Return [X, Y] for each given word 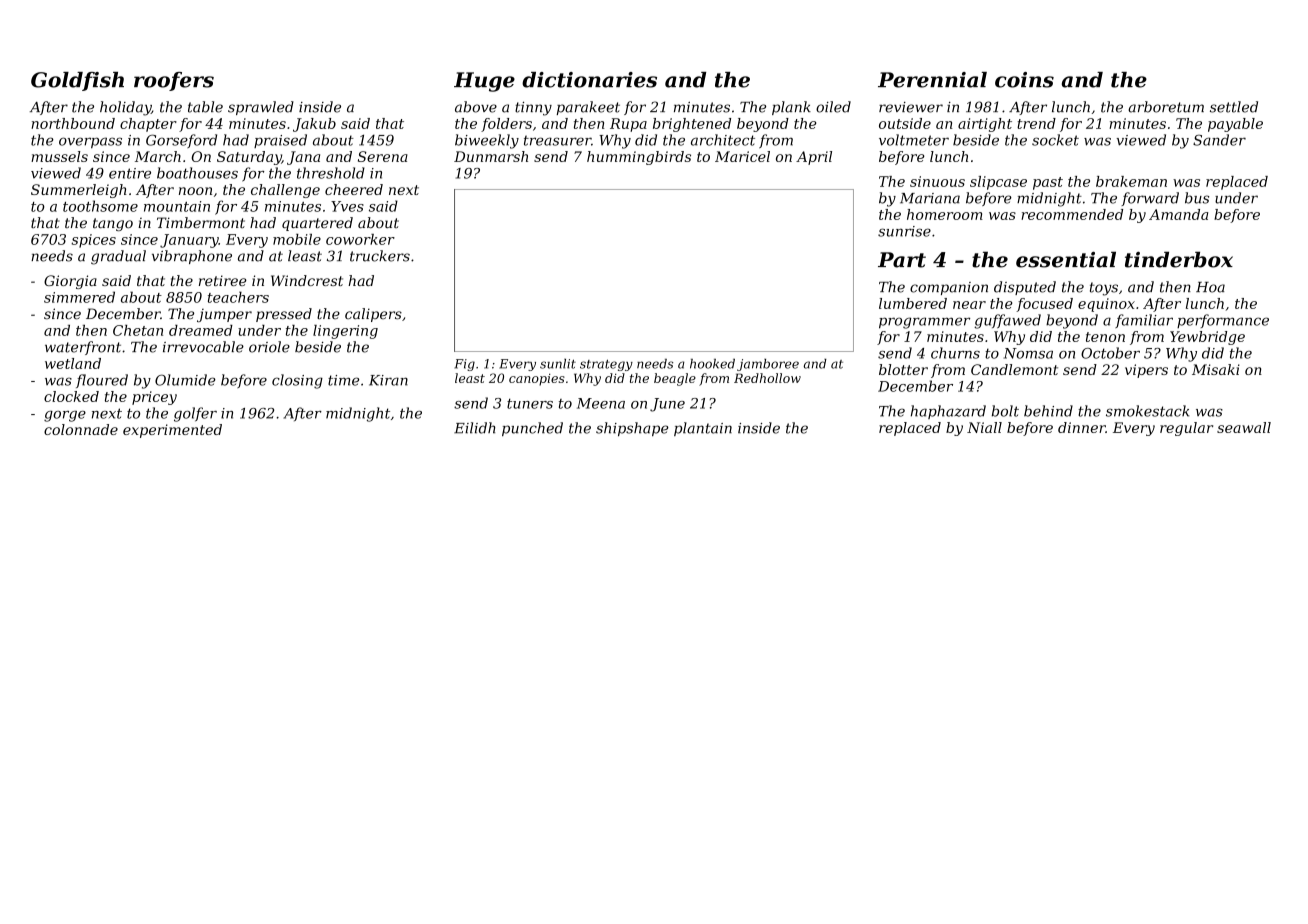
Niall [984, 427]
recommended [1072, 214]
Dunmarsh [491, 156]
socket [1055, 140]
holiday [125, 108]
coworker [360, 239]
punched [532, 429]
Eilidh [474, 428]
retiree [223, 280]
